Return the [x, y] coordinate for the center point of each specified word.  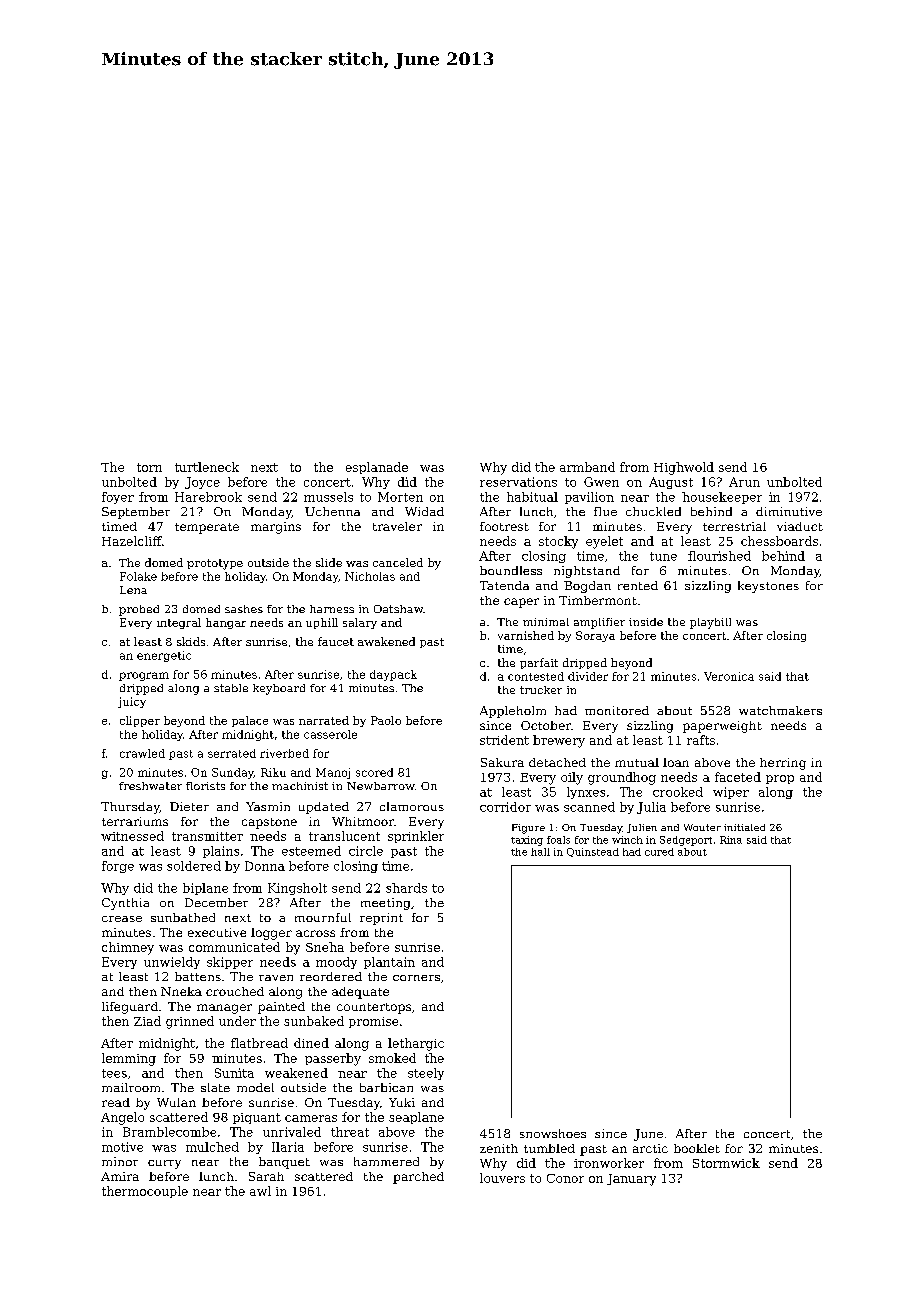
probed [139, 610]
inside [646, 622]
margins [276, 528]
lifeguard [130, 1008]
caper [521, 603]
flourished [719, 556]
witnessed [132, 836]
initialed [744, 827]
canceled [398, 562]
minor [120, 1161]
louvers [502, 1178]
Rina [731, 840]
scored [374, 772]
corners [416, 978]
